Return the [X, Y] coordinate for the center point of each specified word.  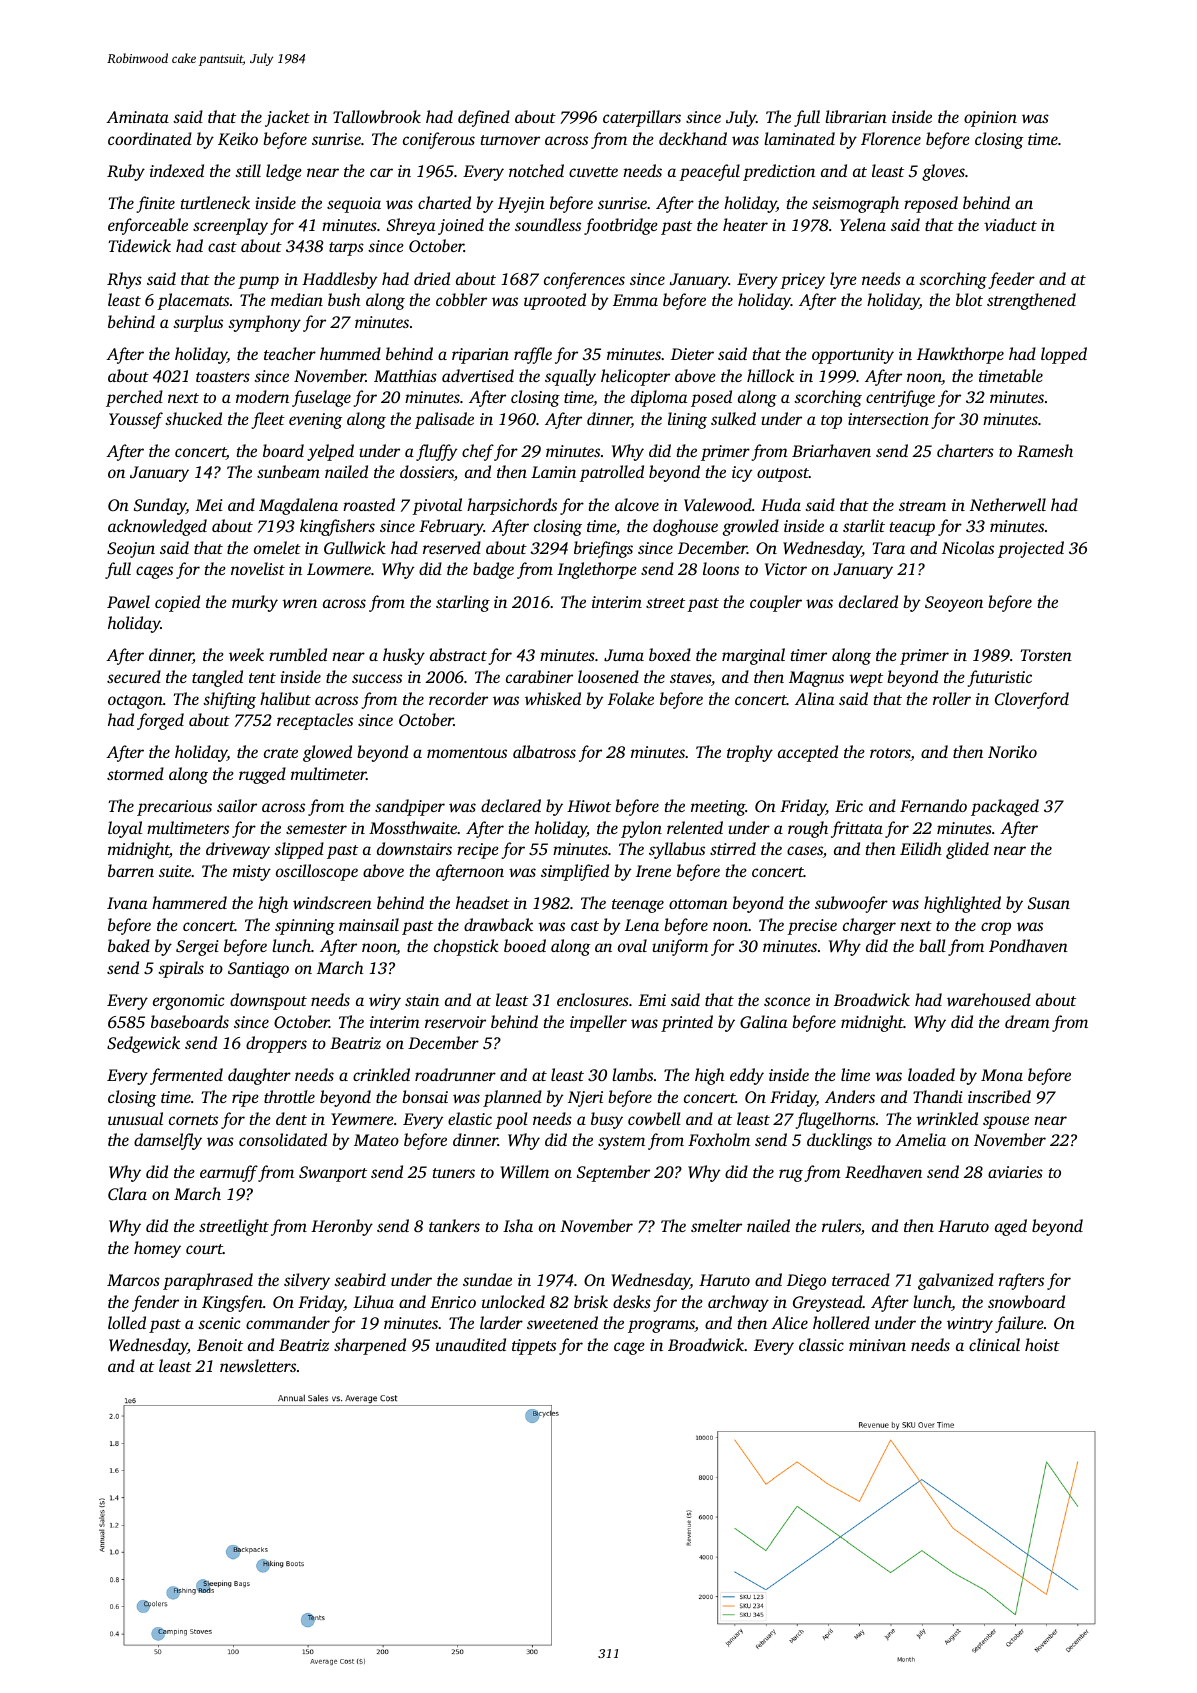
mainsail [369, 924]
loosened [608, 676]
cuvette [593, 172]
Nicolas [968, 547]
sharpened [370, 1346]
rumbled [298, 654]
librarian [856, 116]
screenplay [230, 226]
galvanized [956, 1281]
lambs [632, 1074]
